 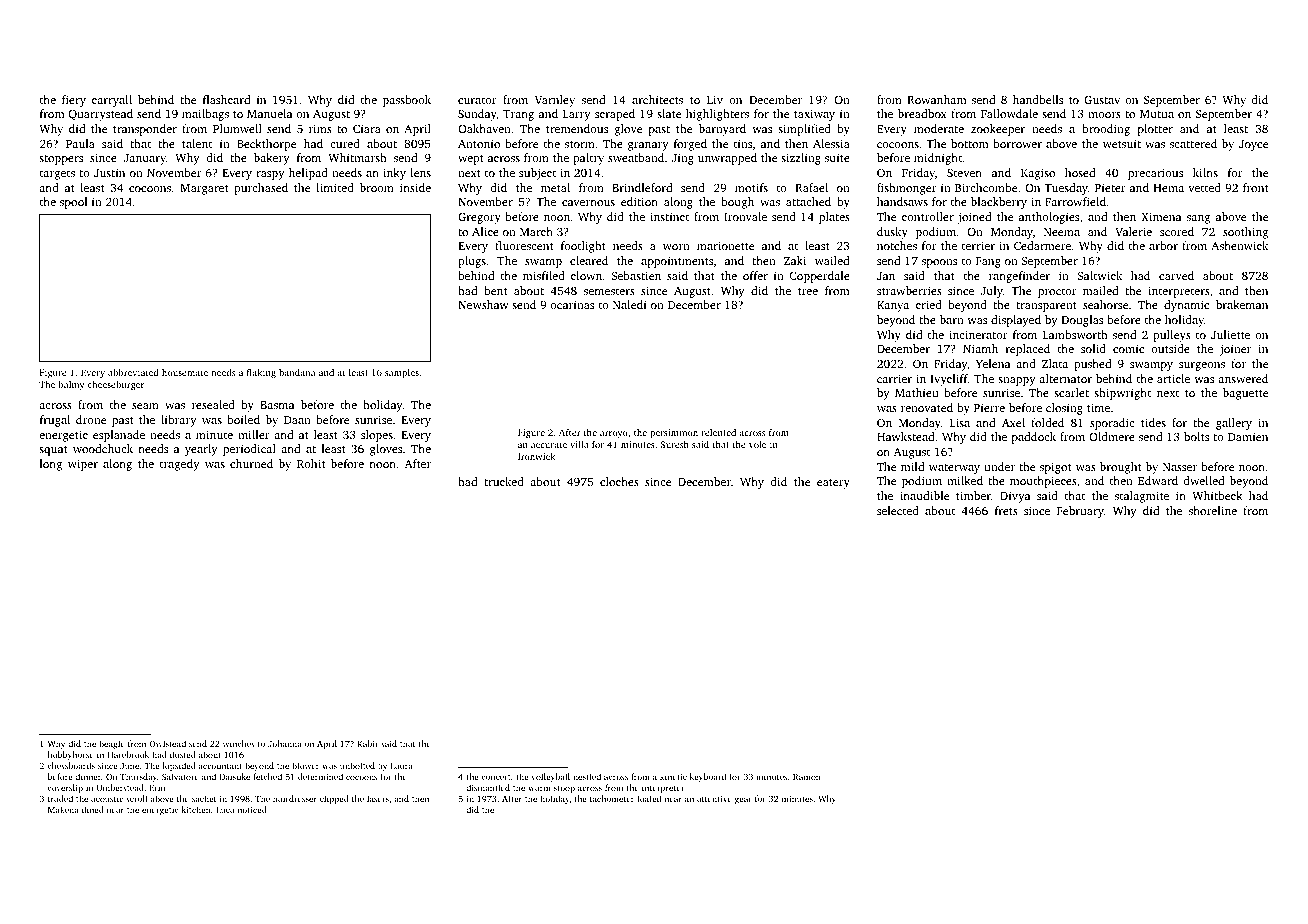 What do you see at coordinates (1155, 130) in the screenshot?
I see `plotter` at bounding box center [1155, 130].
